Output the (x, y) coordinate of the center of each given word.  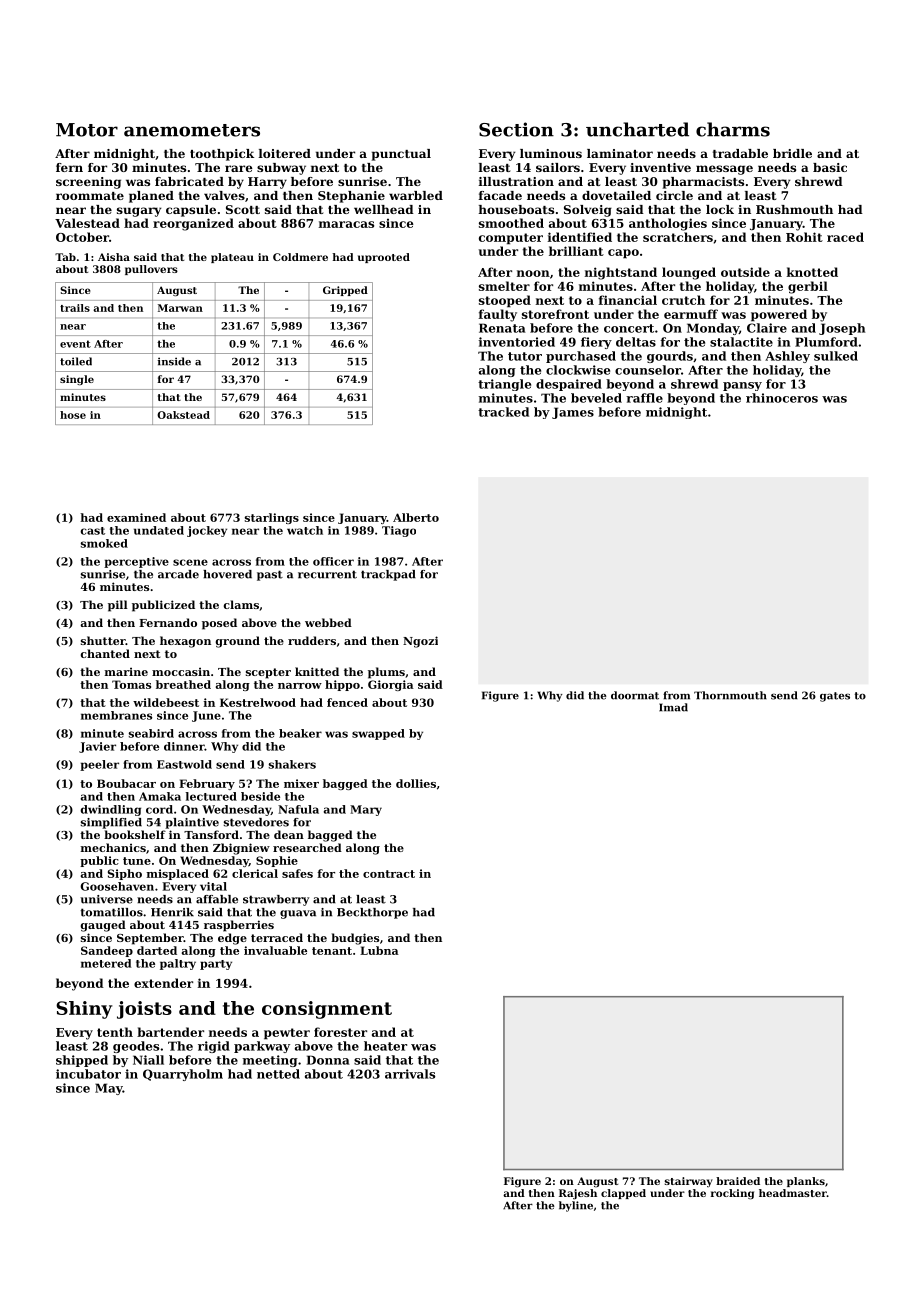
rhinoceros (782, 398)
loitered (285, 153)
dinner (184, 746)
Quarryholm (183, 1075)
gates (835, 697)
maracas (346, 224)
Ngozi (420, 642)
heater (385, 1046)
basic (830, 167)
